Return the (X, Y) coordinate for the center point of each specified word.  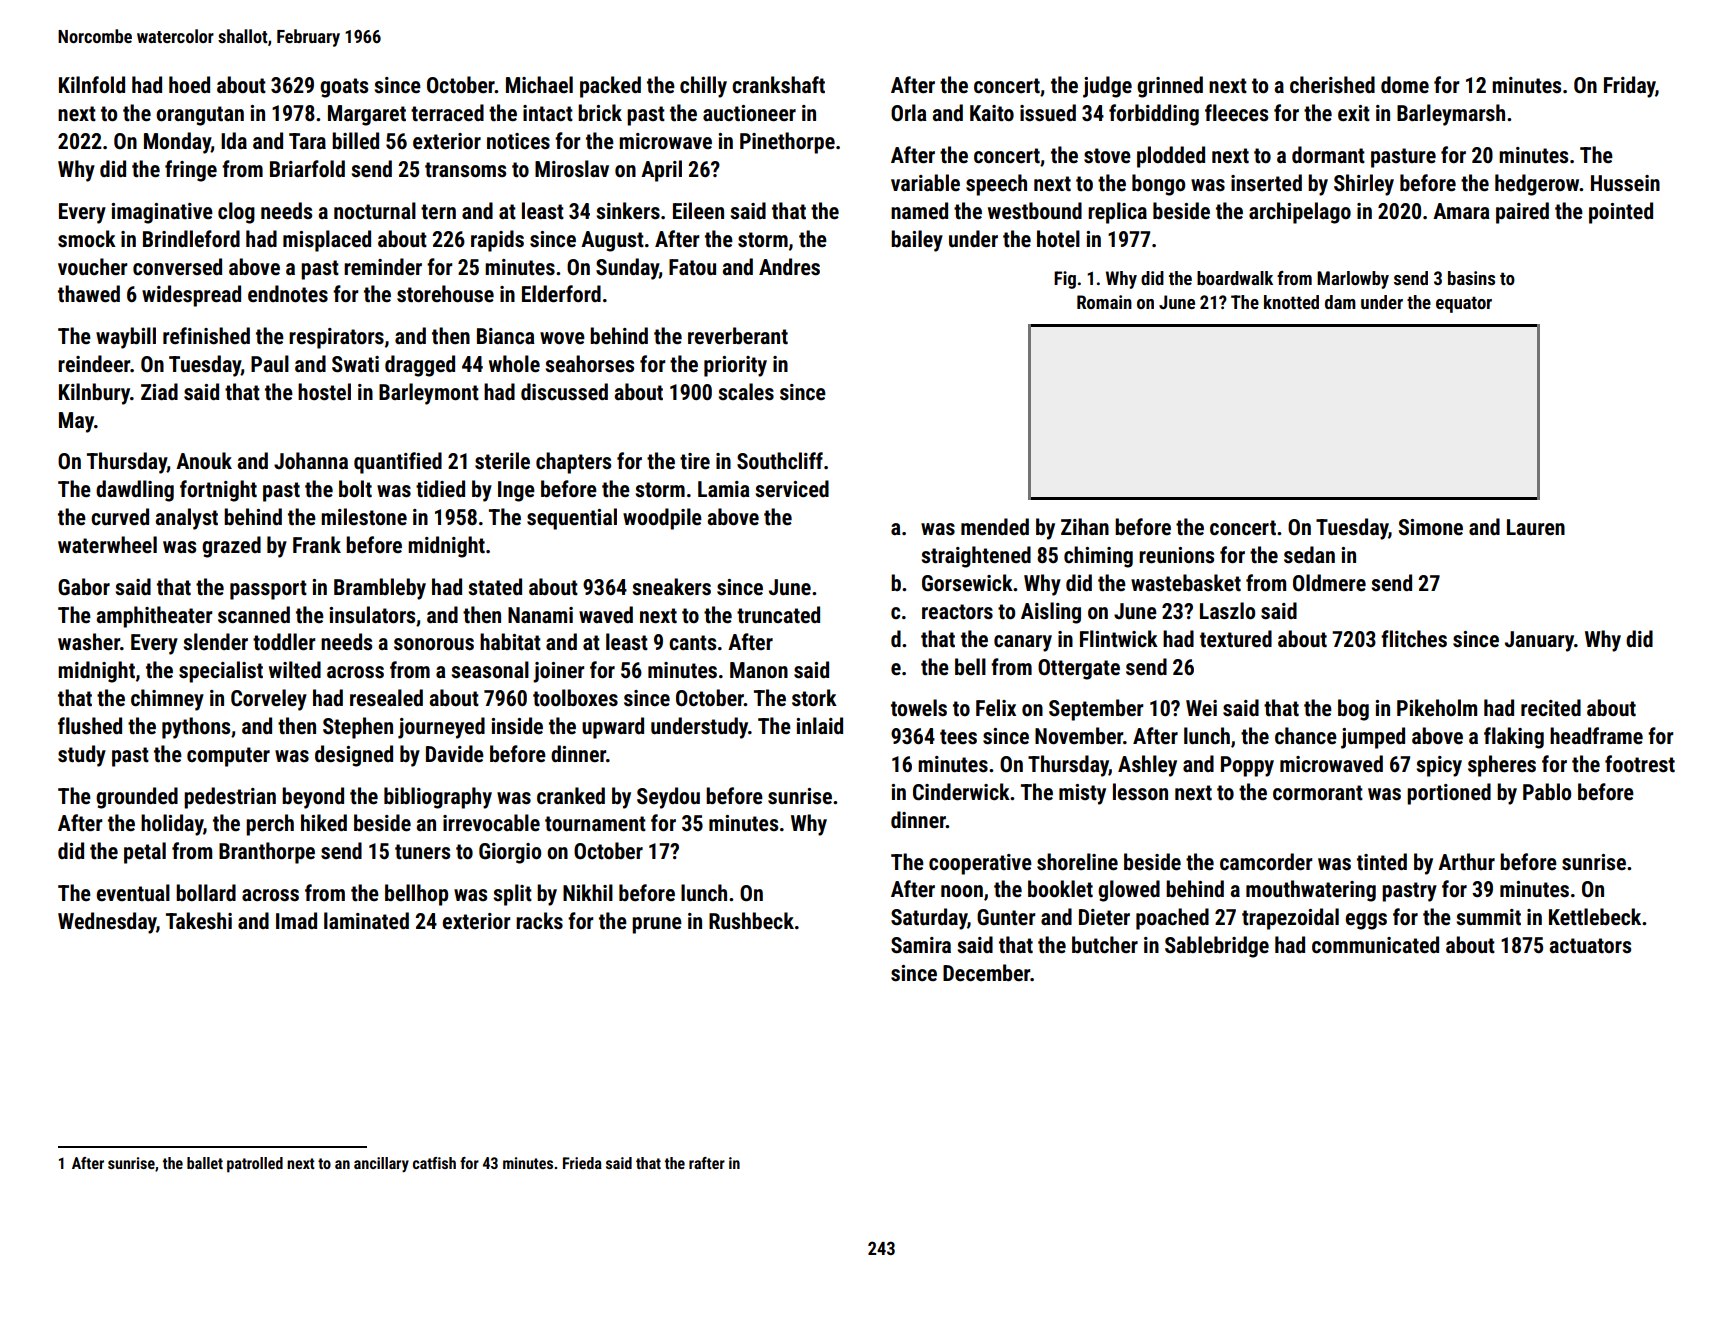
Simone (1431, 527)
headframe (1596, 736)
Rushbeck (751, 921)
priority (735, 366)
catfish (434, 1163)
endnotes (288, 294)
